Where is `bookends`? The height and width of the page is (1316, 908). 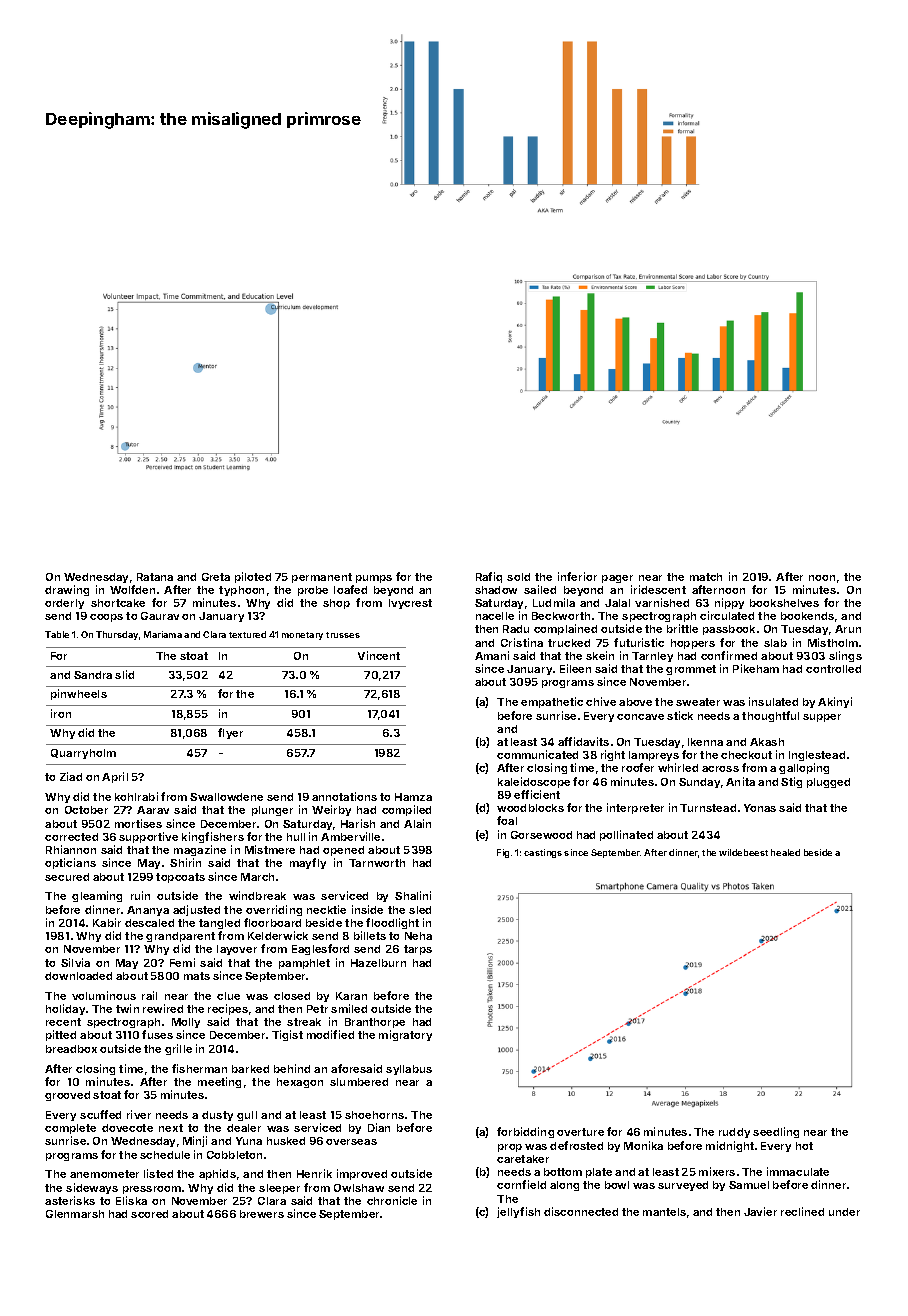
bookends is located at coordinates (807, 616).
